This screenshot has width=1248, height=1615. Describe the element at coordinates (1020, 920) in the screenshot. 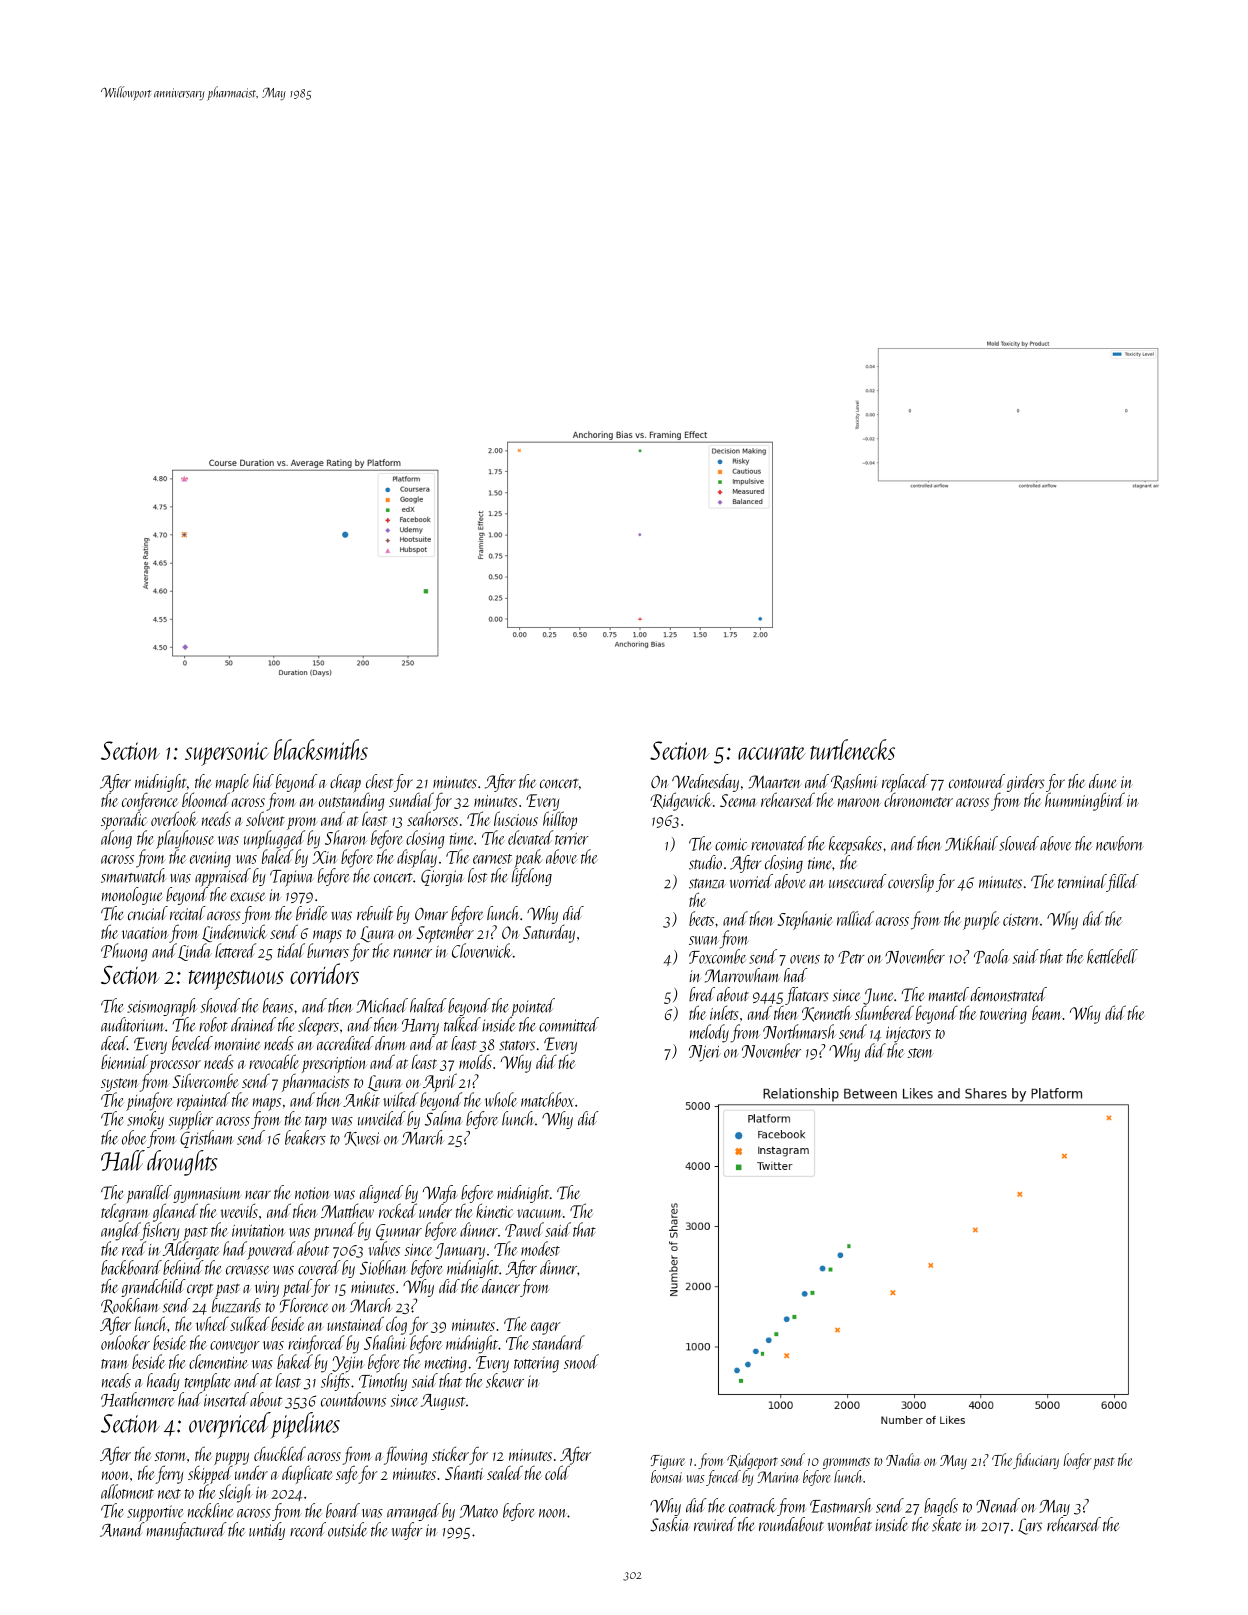

I see `cistern` at that location.
